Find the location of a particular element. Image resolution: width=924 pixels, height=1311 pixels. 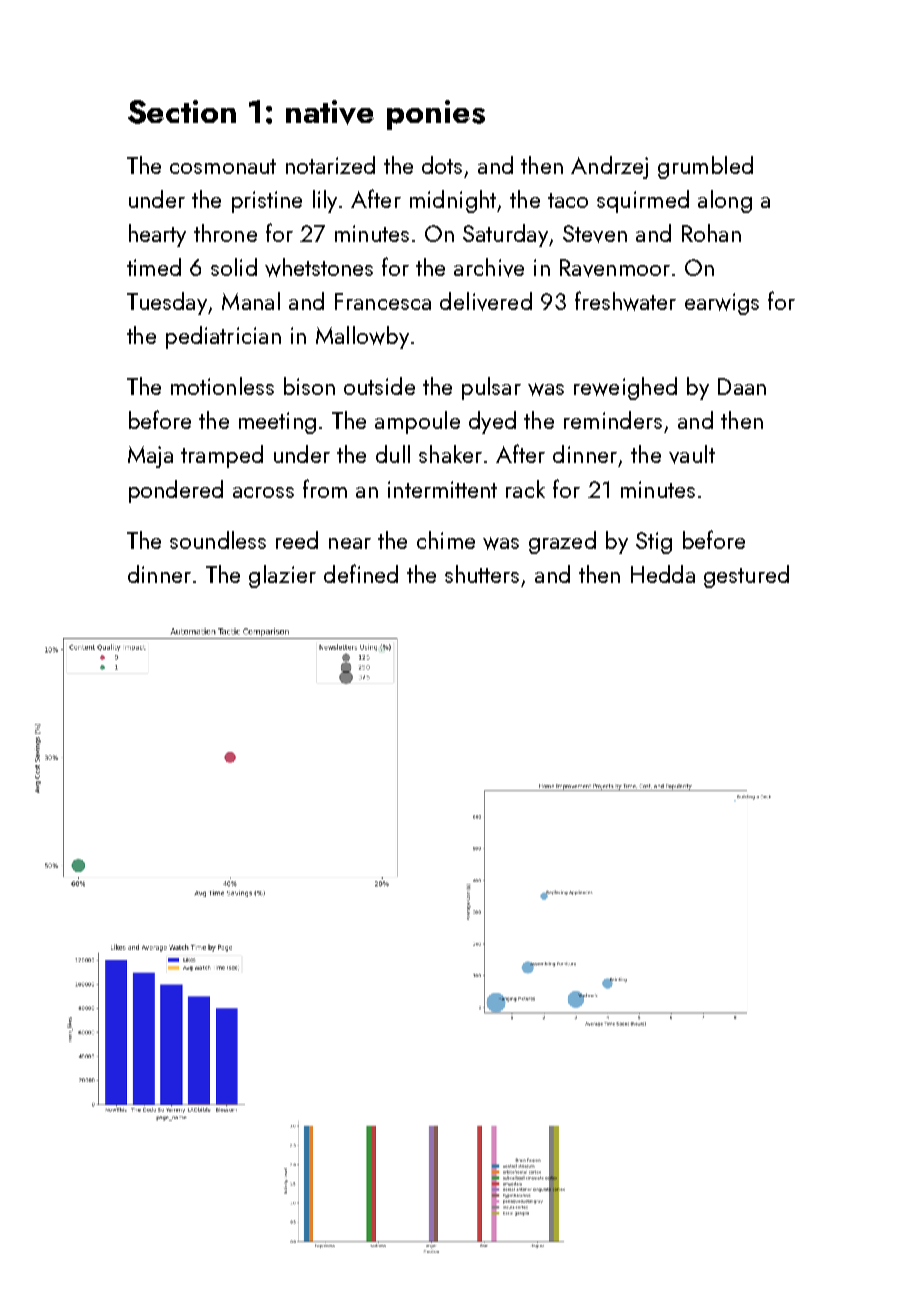

lily is located at coordinates (325, 201).
